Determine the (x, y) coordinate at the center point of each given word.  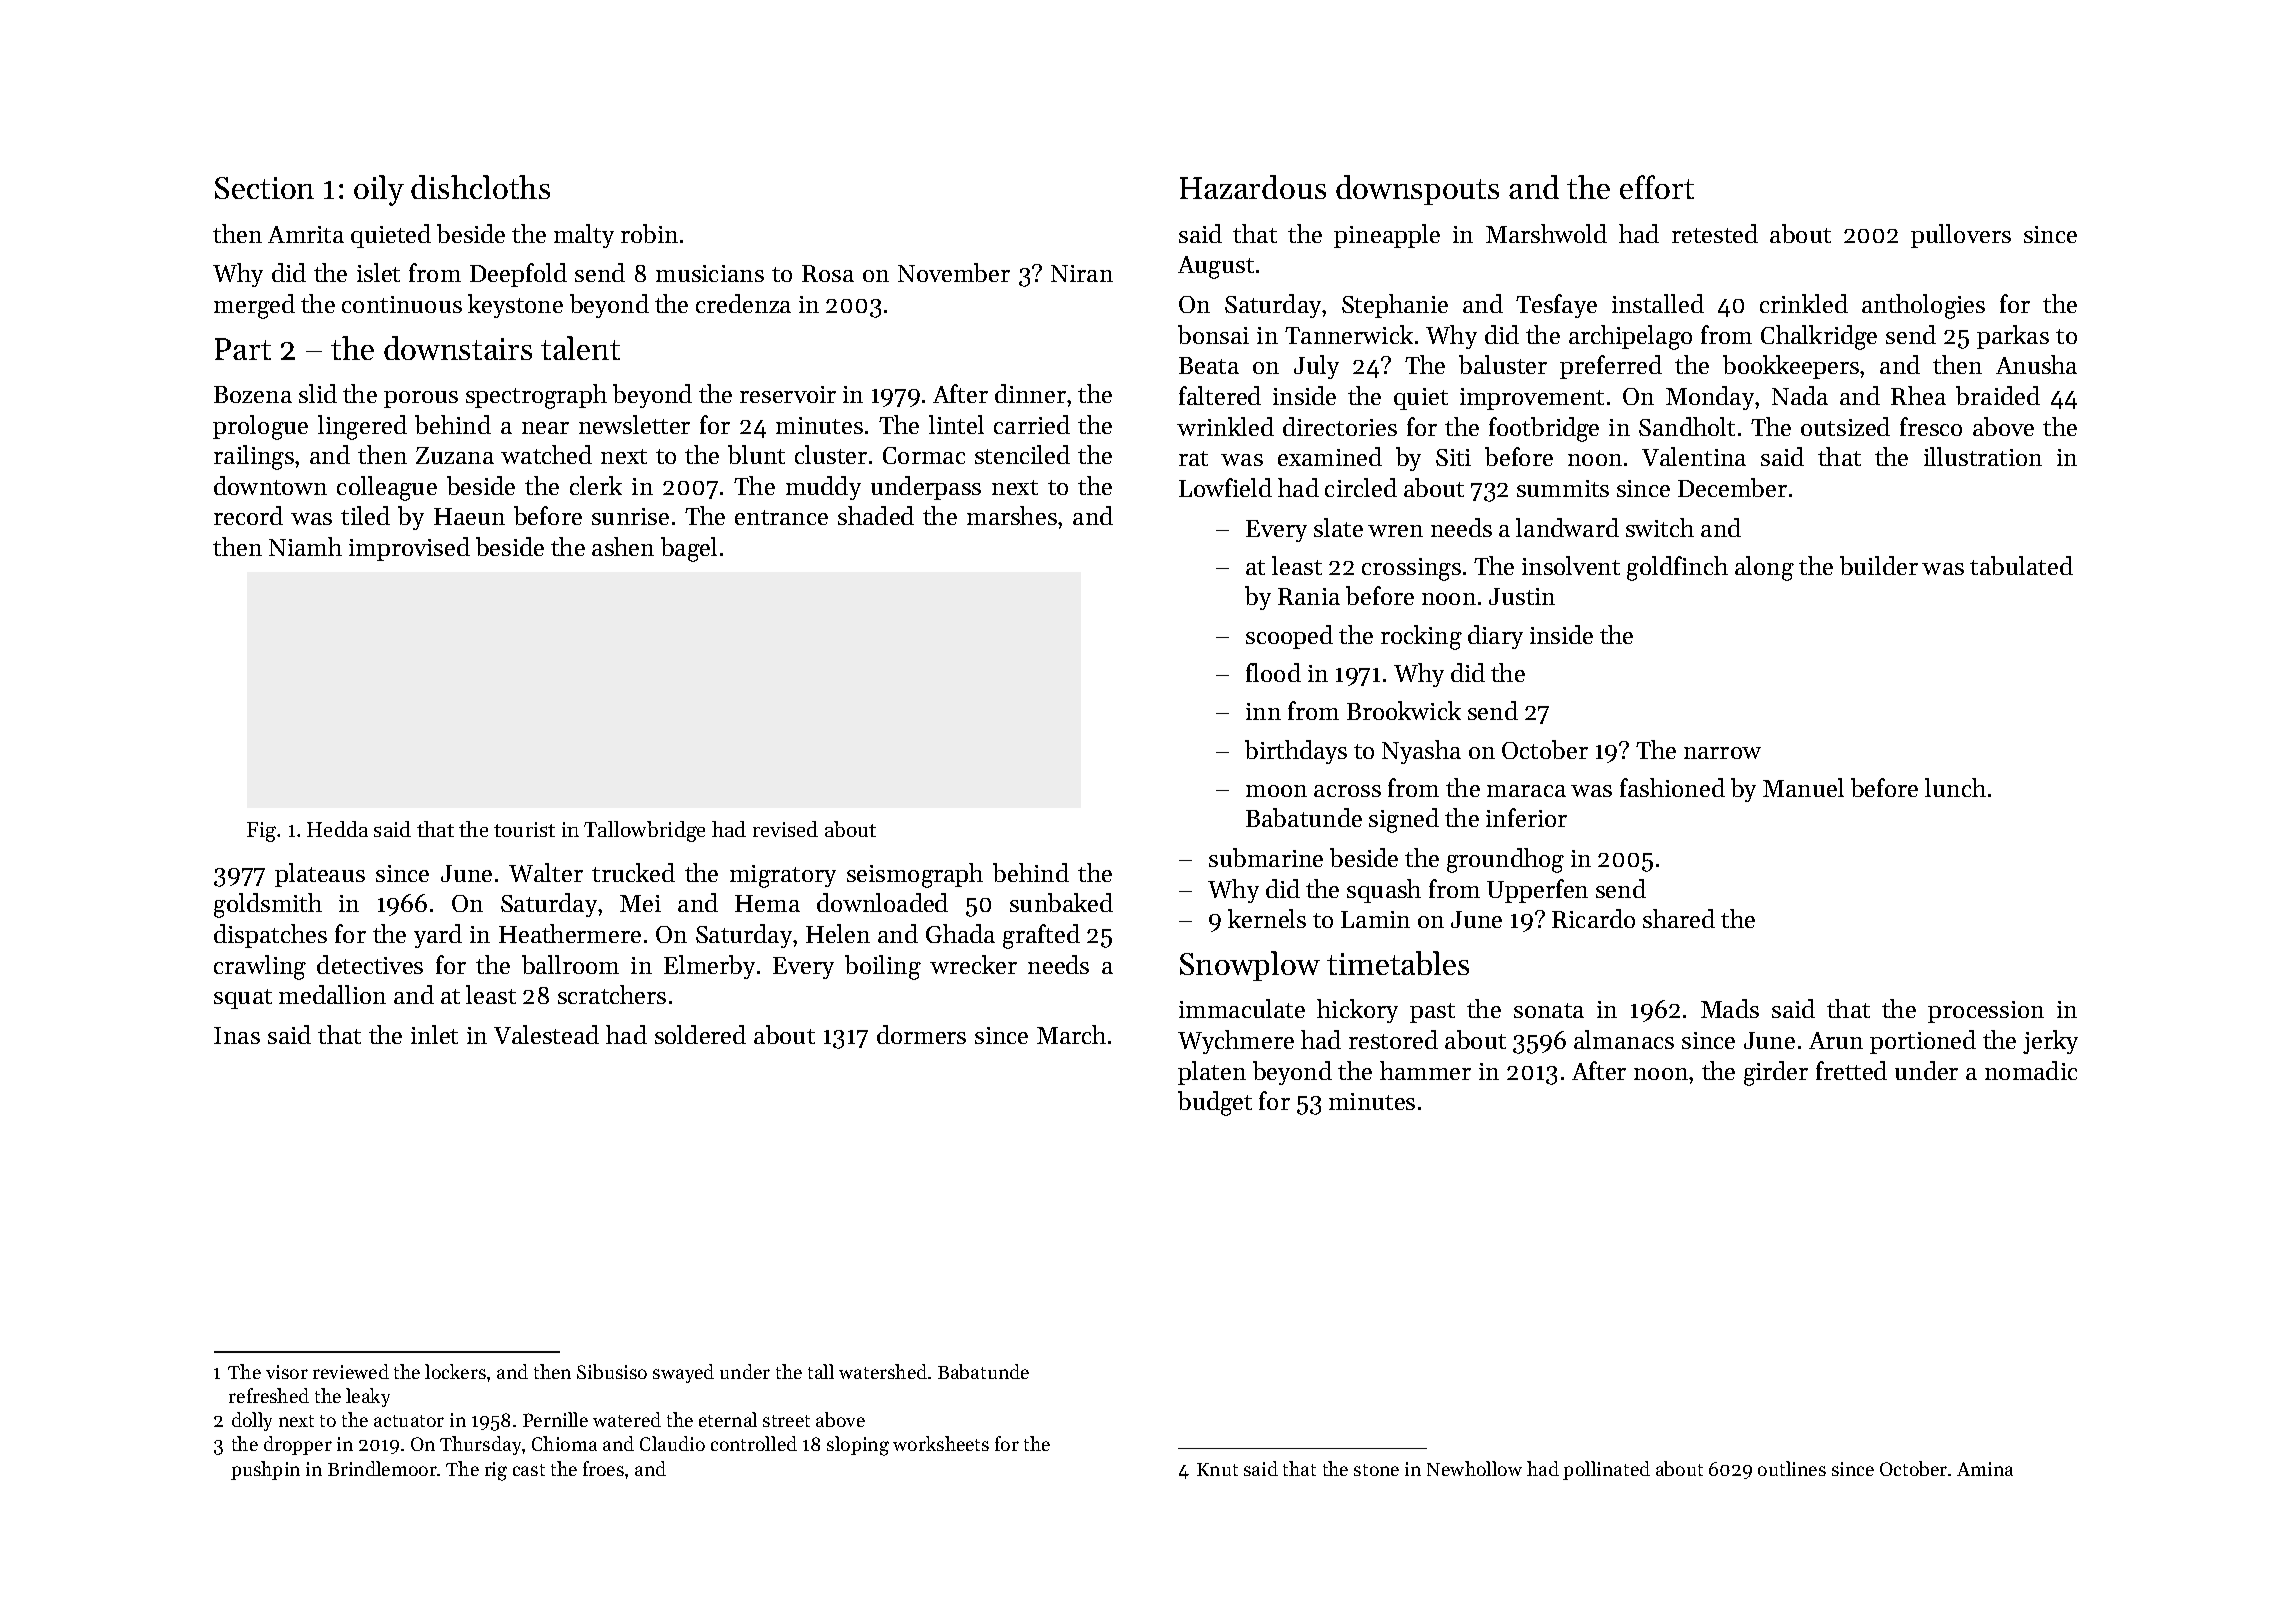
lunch (1955, 787)
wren (1395, 531)
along (1764, 568)
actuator (409, 1421)
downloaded (882, 902)
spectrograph (536, 396)
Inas (237, 1035)
